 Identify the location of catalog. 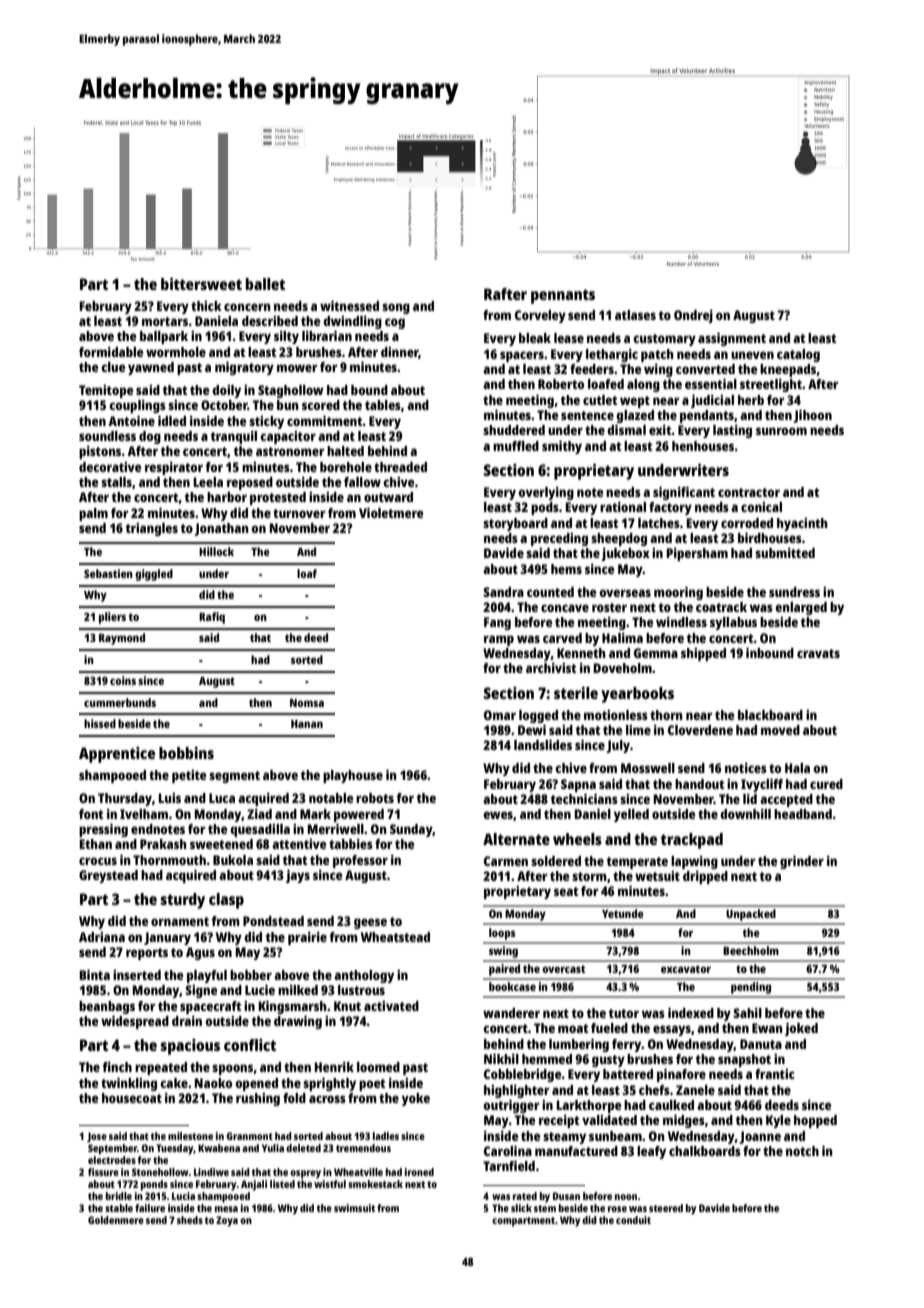
(798, 355).
